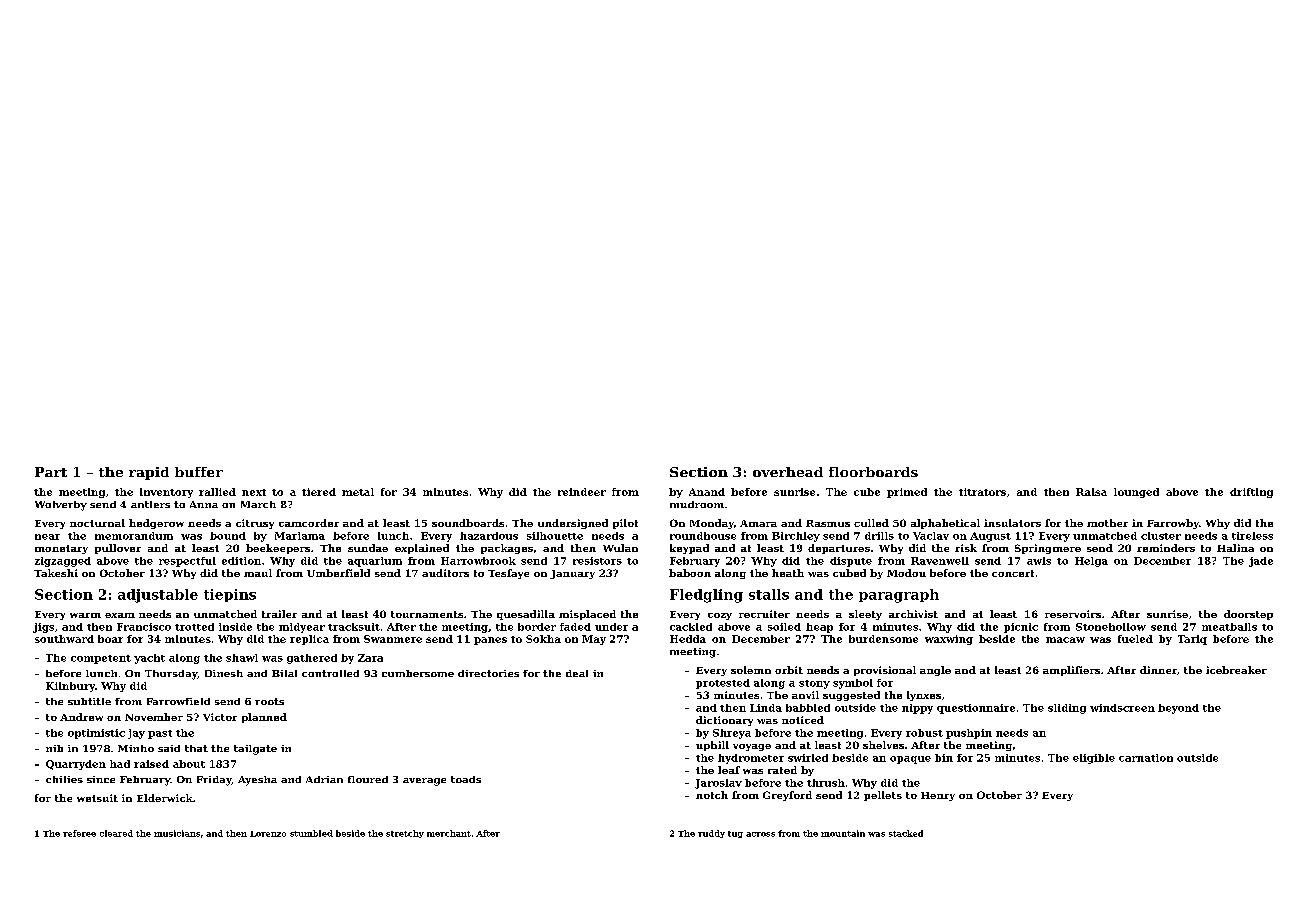 The height and width of the screenshot is (924, 1308). What do you see at coordinates (61, 506) in the screenshot?
I see `Wolverby` at bounding box center [61, 506].
